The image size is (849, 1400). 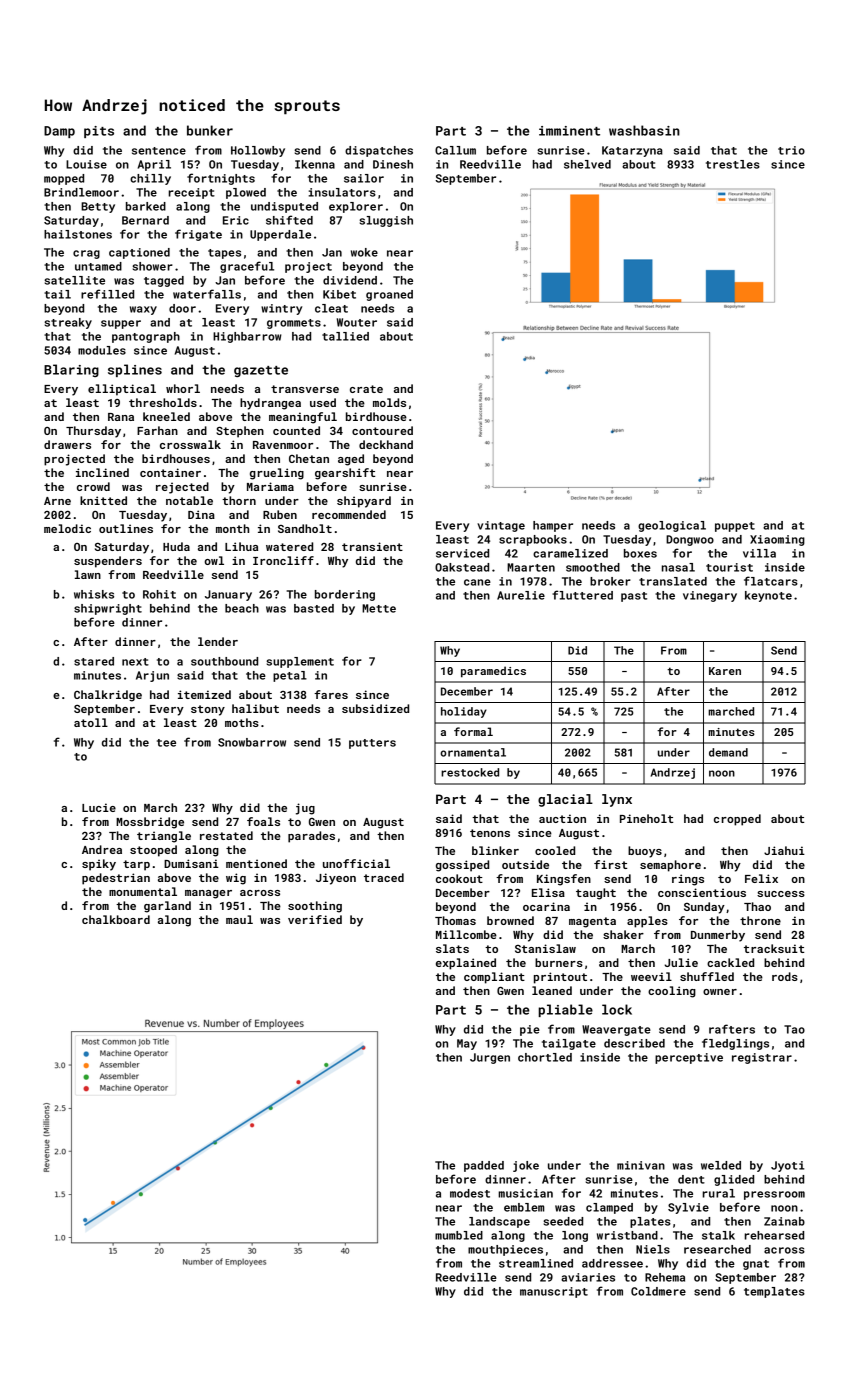 What do you see at coordinates (617, 800) in the screenshot?
I see `lynx` at bounding box center [617, 800].
